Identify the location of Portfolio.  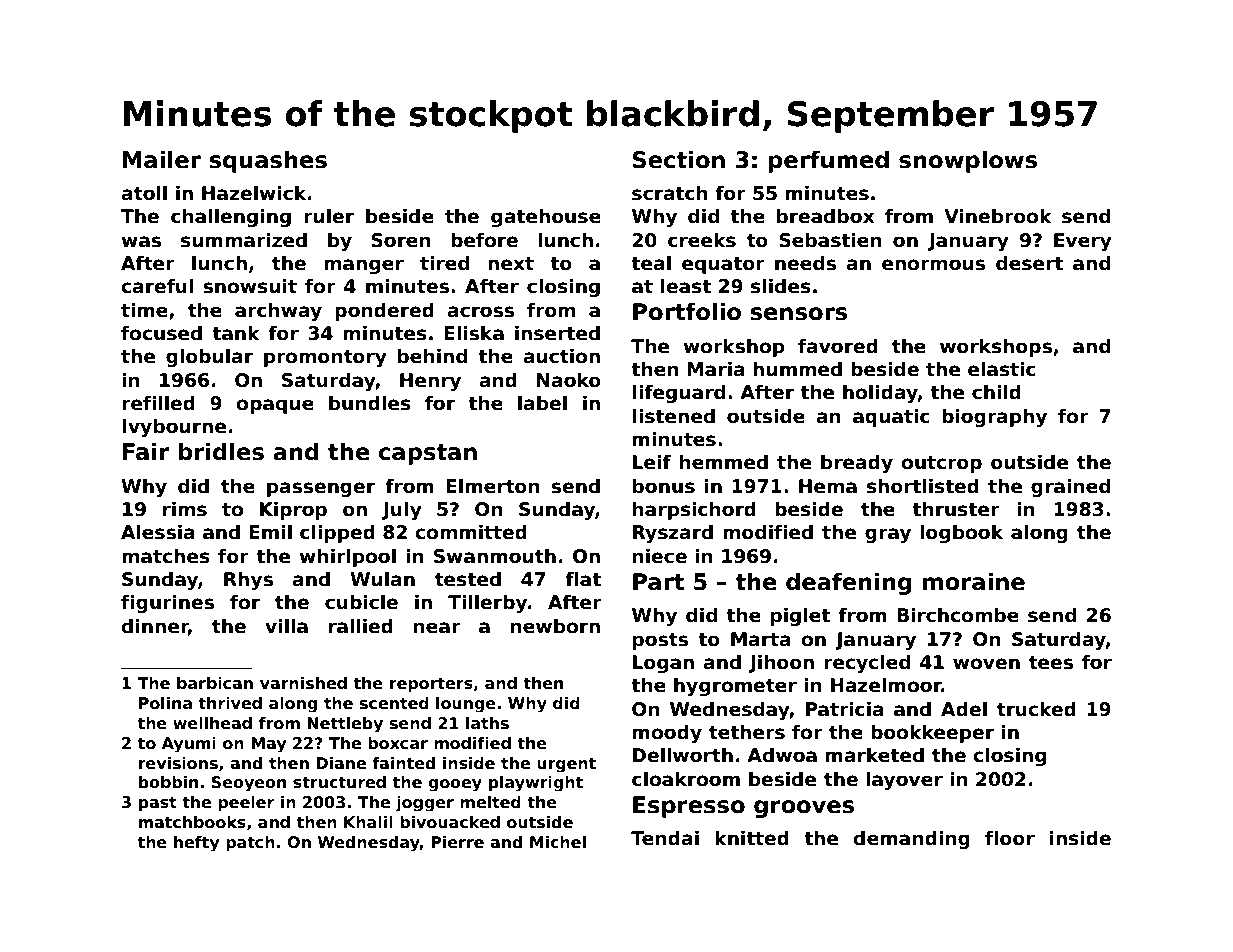
(687, 311).
